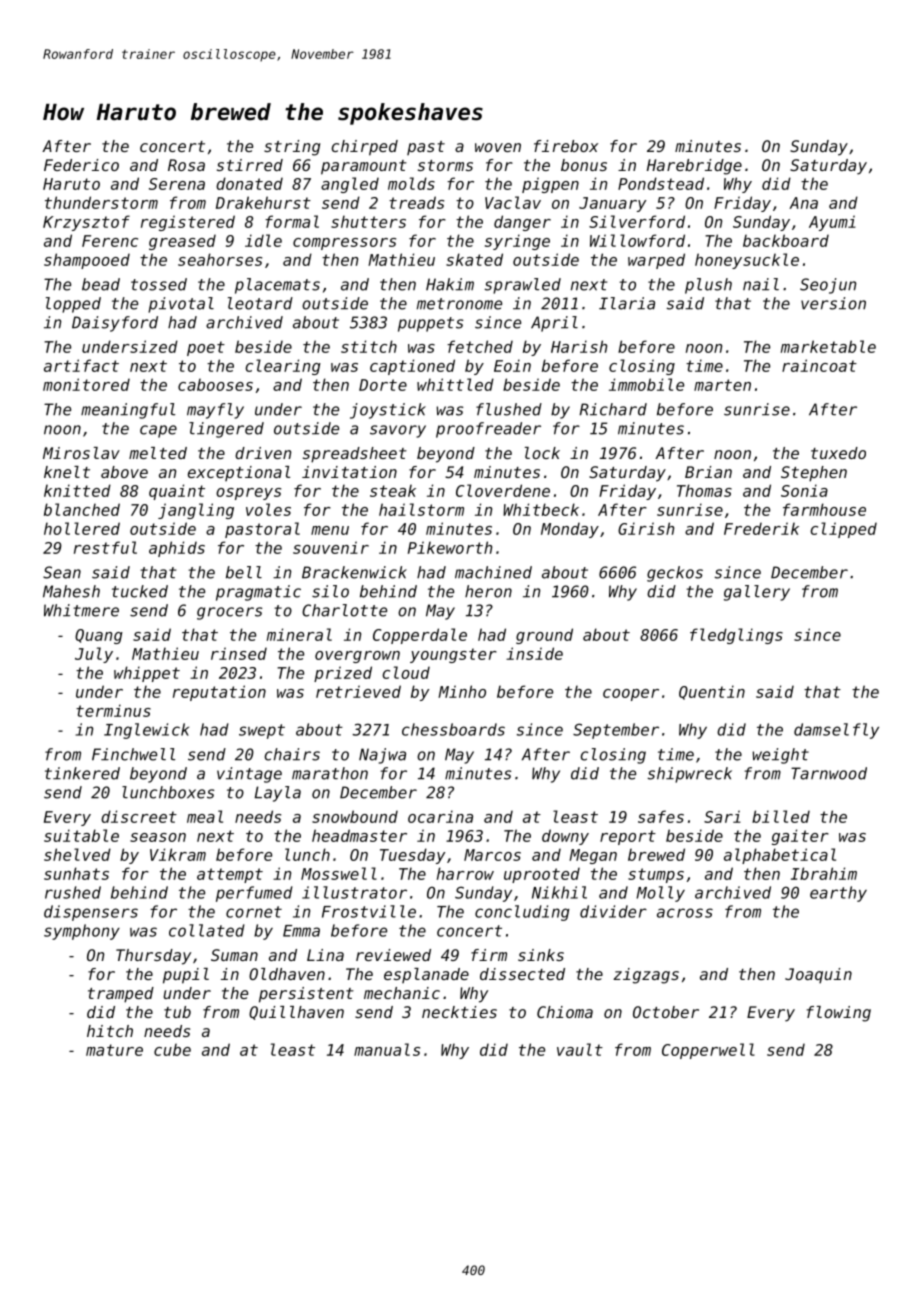 The height and width of the screenshot is (1308, 924). What do you see at coordinates (694, 167) in the screenshot?
I see `Harebridge` at bounding box center [694, 167].
